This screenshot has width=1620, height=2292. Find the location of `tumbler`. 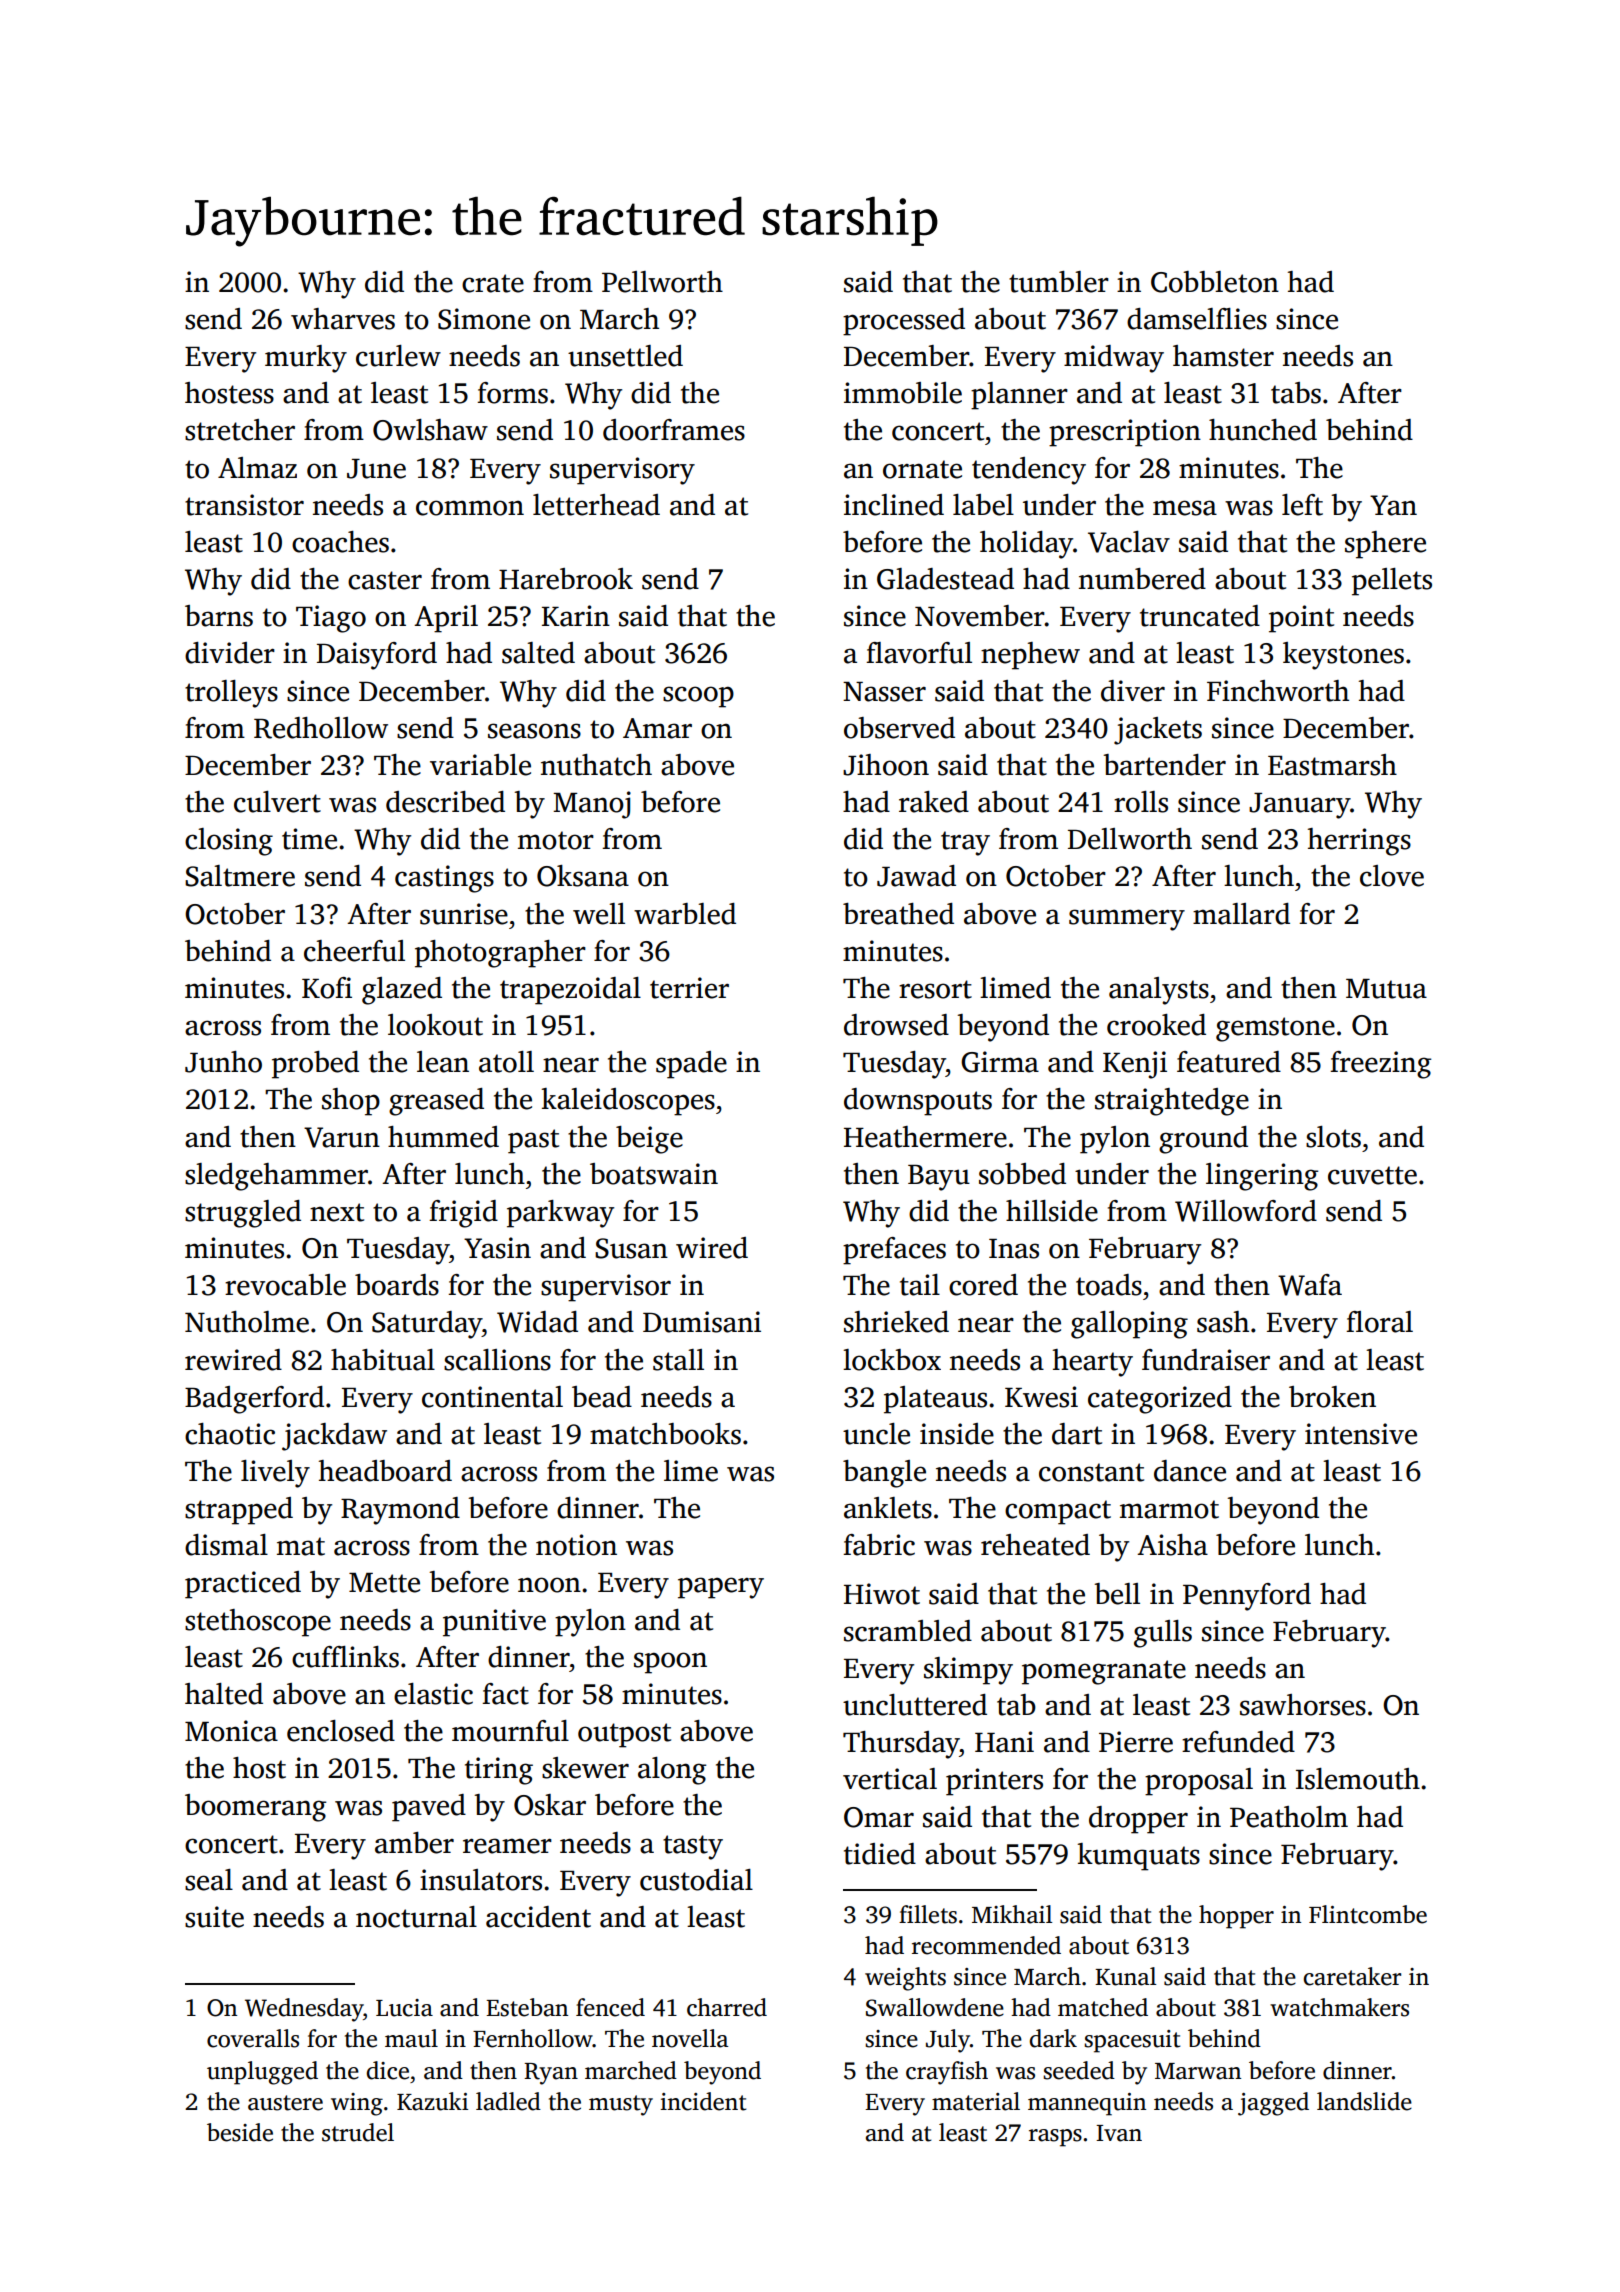

tumbler is located at coordinates (1059, 282).
